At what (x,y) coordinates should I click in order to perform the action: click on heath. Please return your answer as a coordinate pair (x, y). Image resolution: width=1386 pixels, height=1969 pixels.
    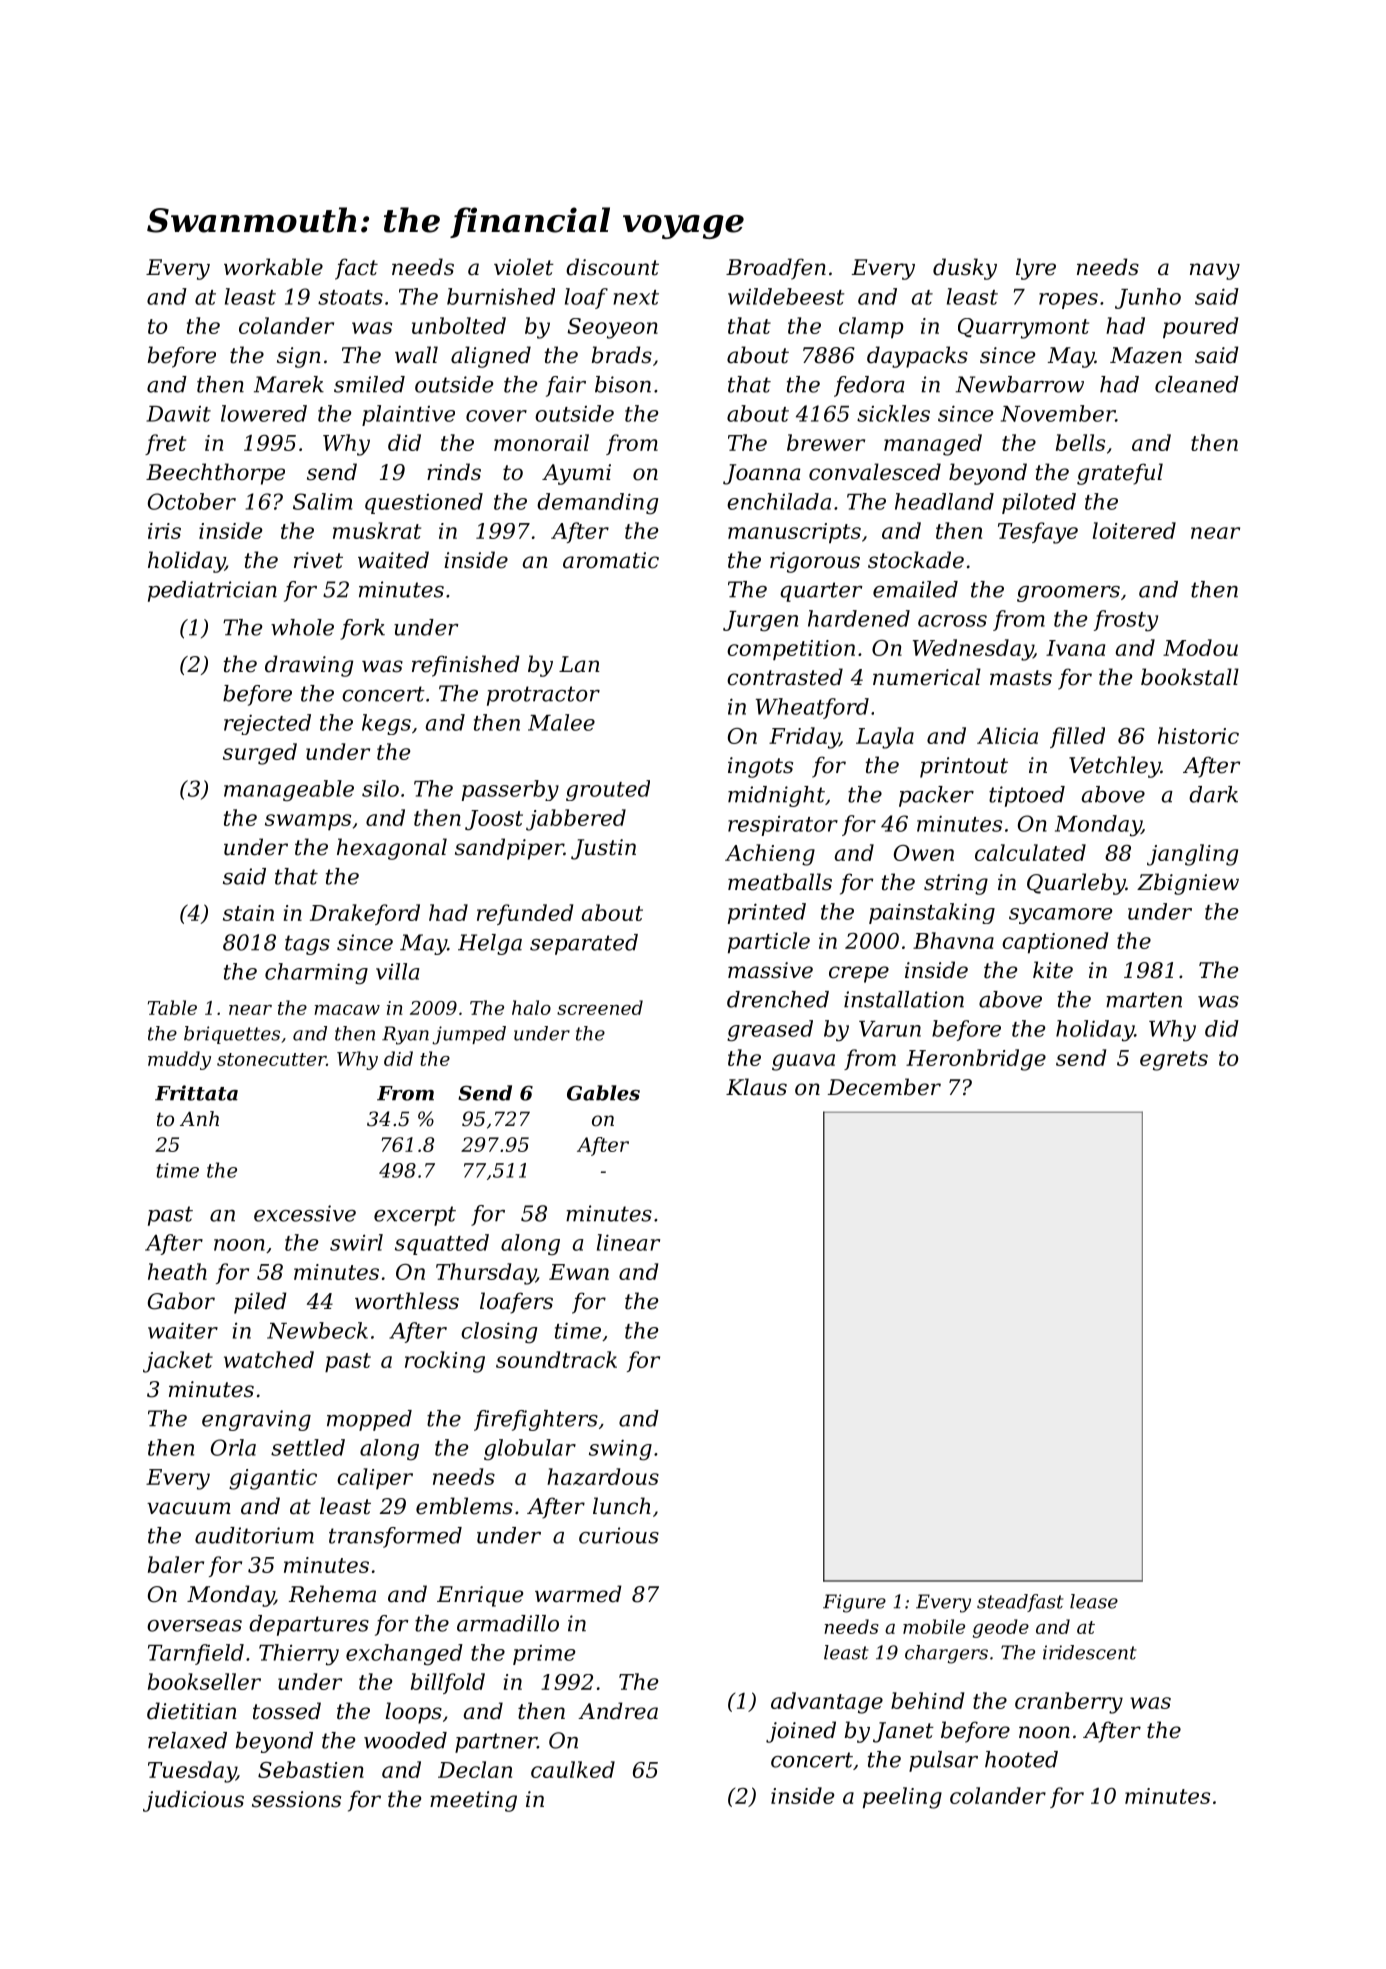
    Looking at the image, I should click on (177, 1271).
